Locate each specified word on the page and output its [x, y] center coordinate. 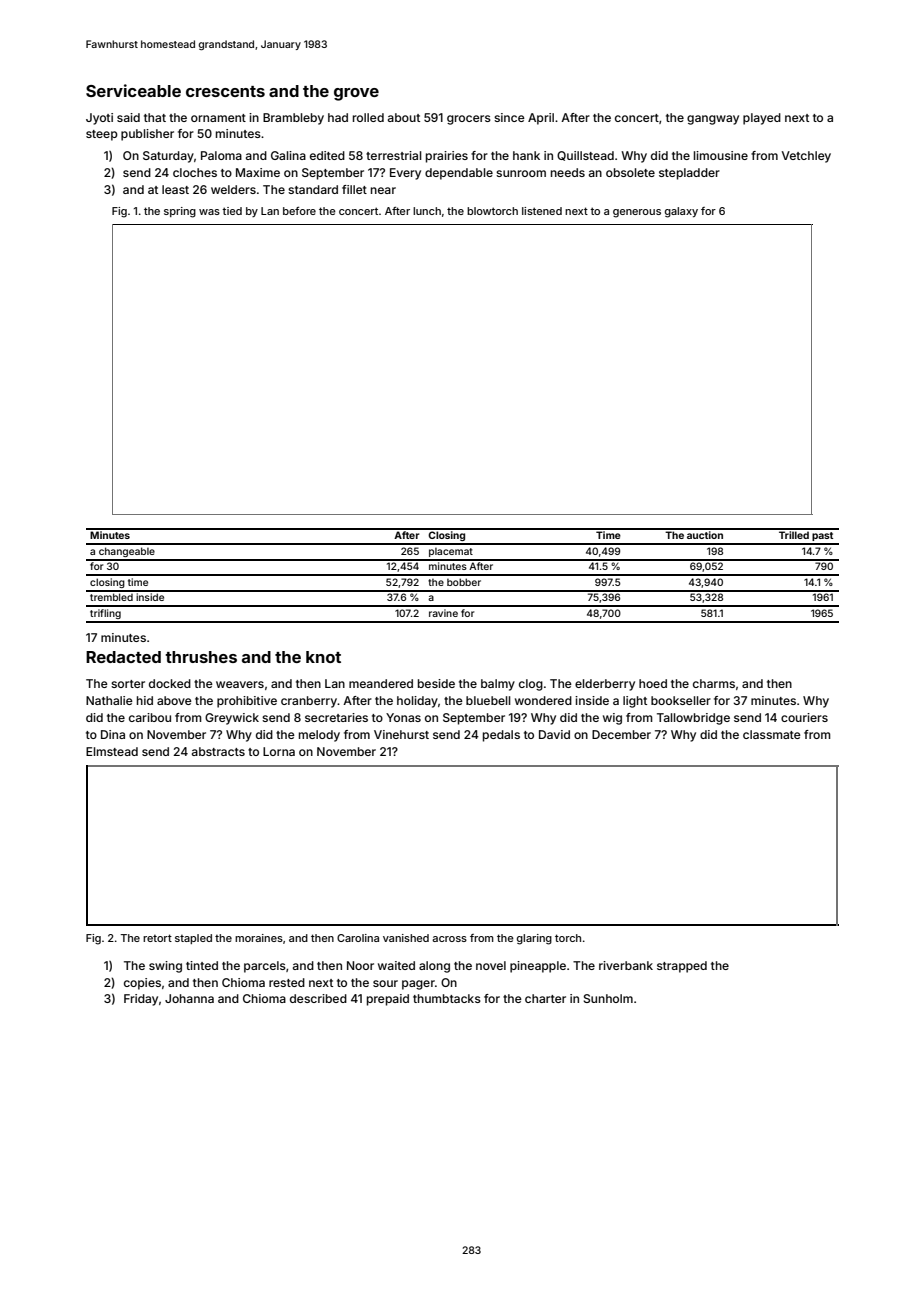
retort [157, 938]
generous [637, 213]
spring [180, 212]
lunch [427, 211]
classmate [772, 734]
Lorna [279, 751]
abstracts [218, 751]
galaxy [681, 212]
